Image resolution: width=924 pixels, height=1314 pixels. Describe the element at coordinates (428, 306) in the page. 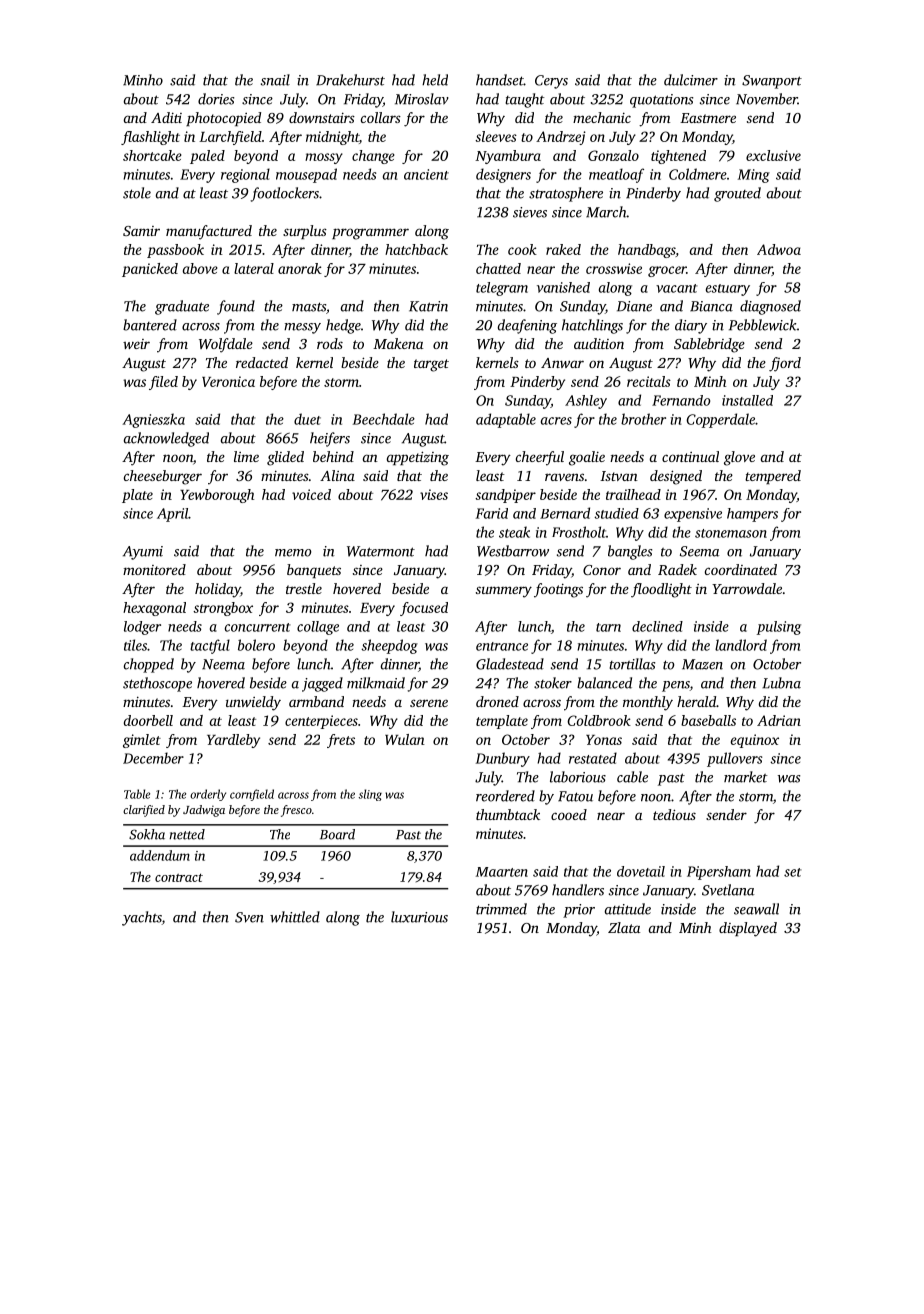

I see `Katrin` at that location.
